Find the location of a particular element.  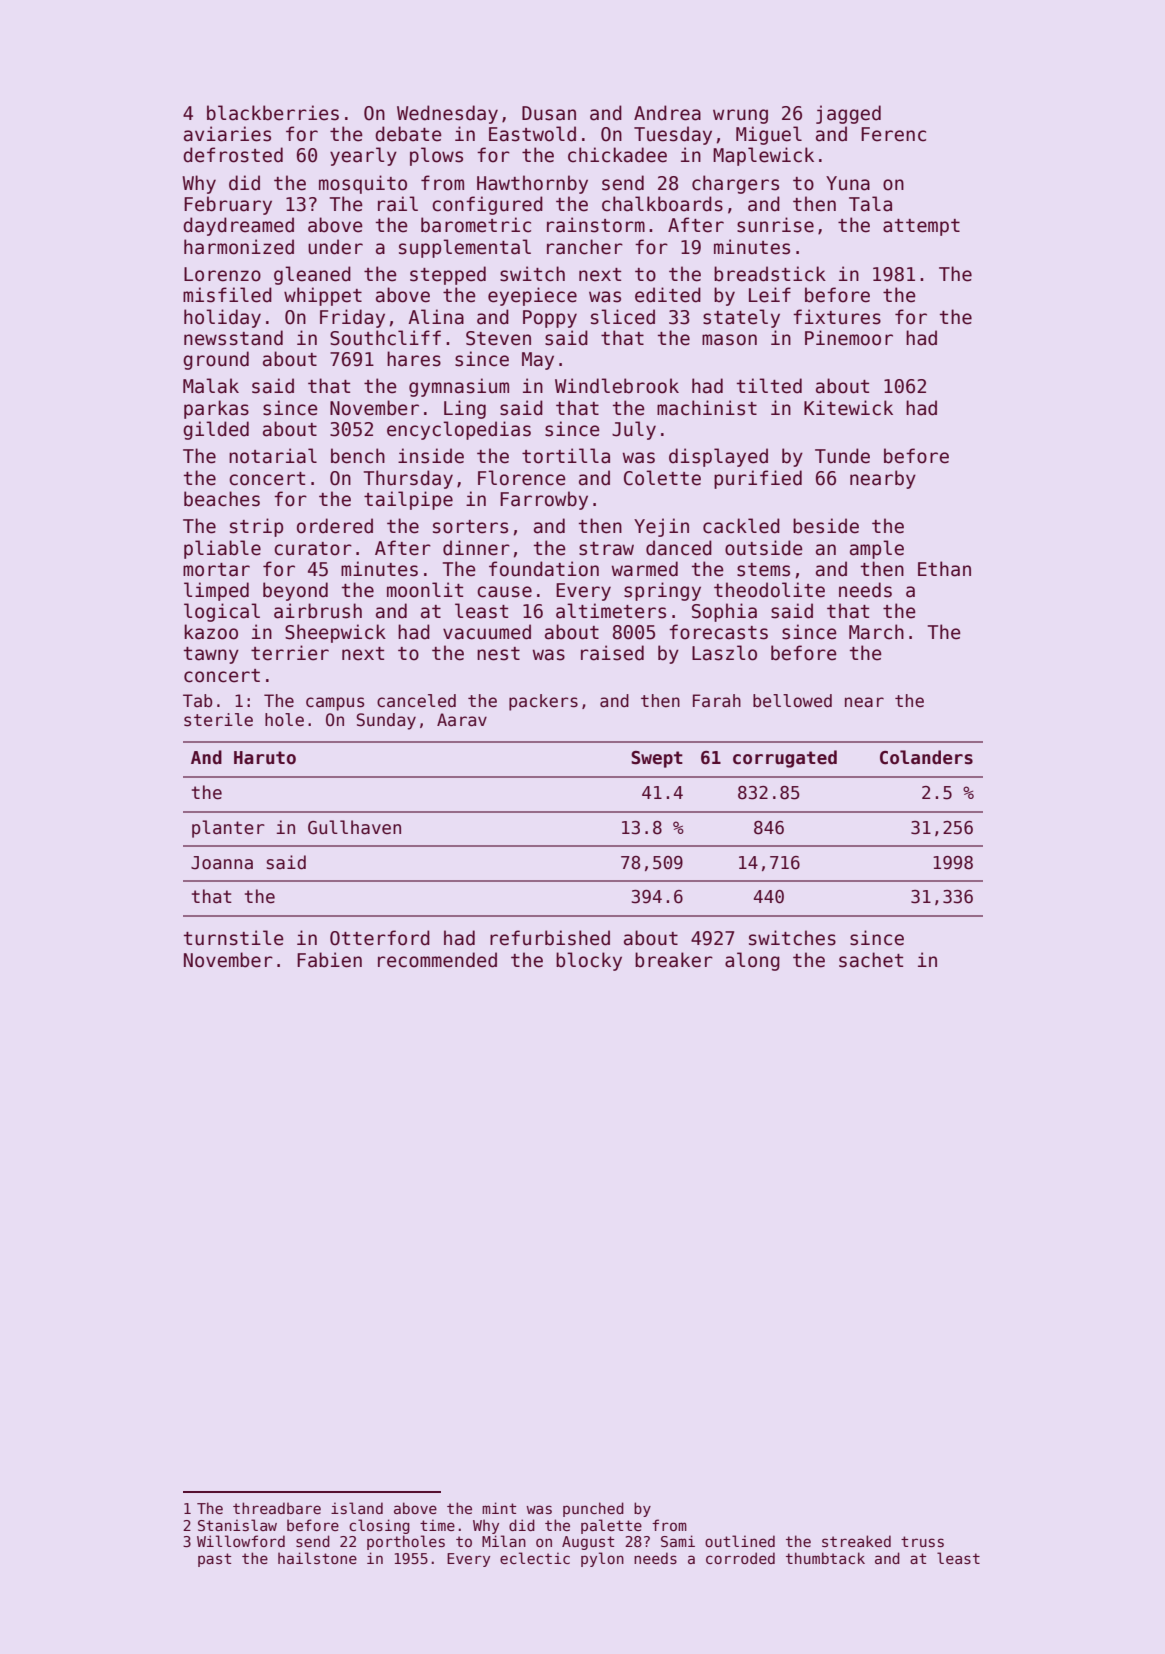

Sunday is located at coordinates (386, 721).
